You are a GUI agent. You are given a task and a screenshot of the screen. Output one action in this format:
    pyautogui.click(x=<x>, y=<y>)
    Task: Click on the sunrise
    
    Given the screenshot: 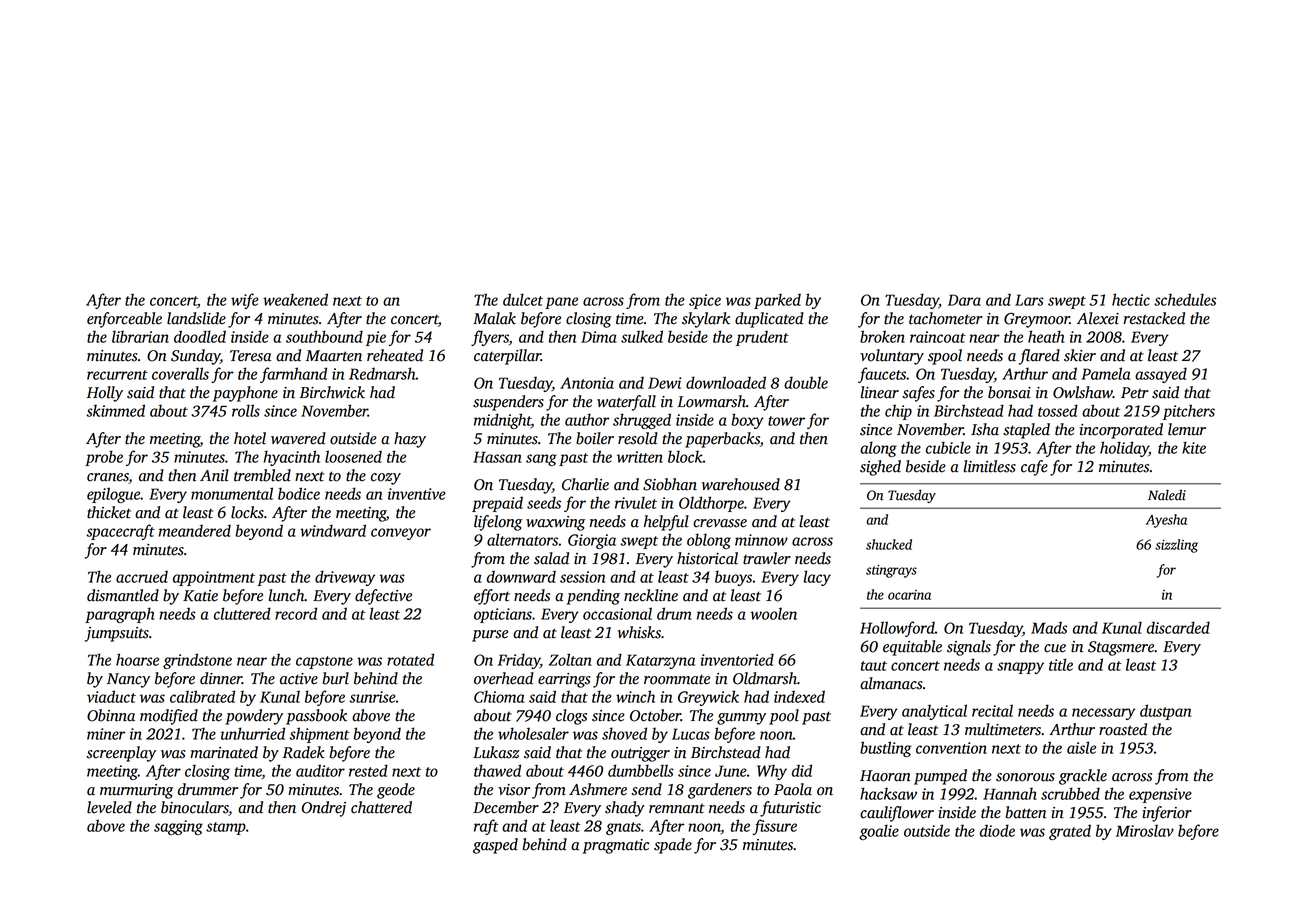 What is the action you would take?
    pyautogui.click(x=372, y=697)
